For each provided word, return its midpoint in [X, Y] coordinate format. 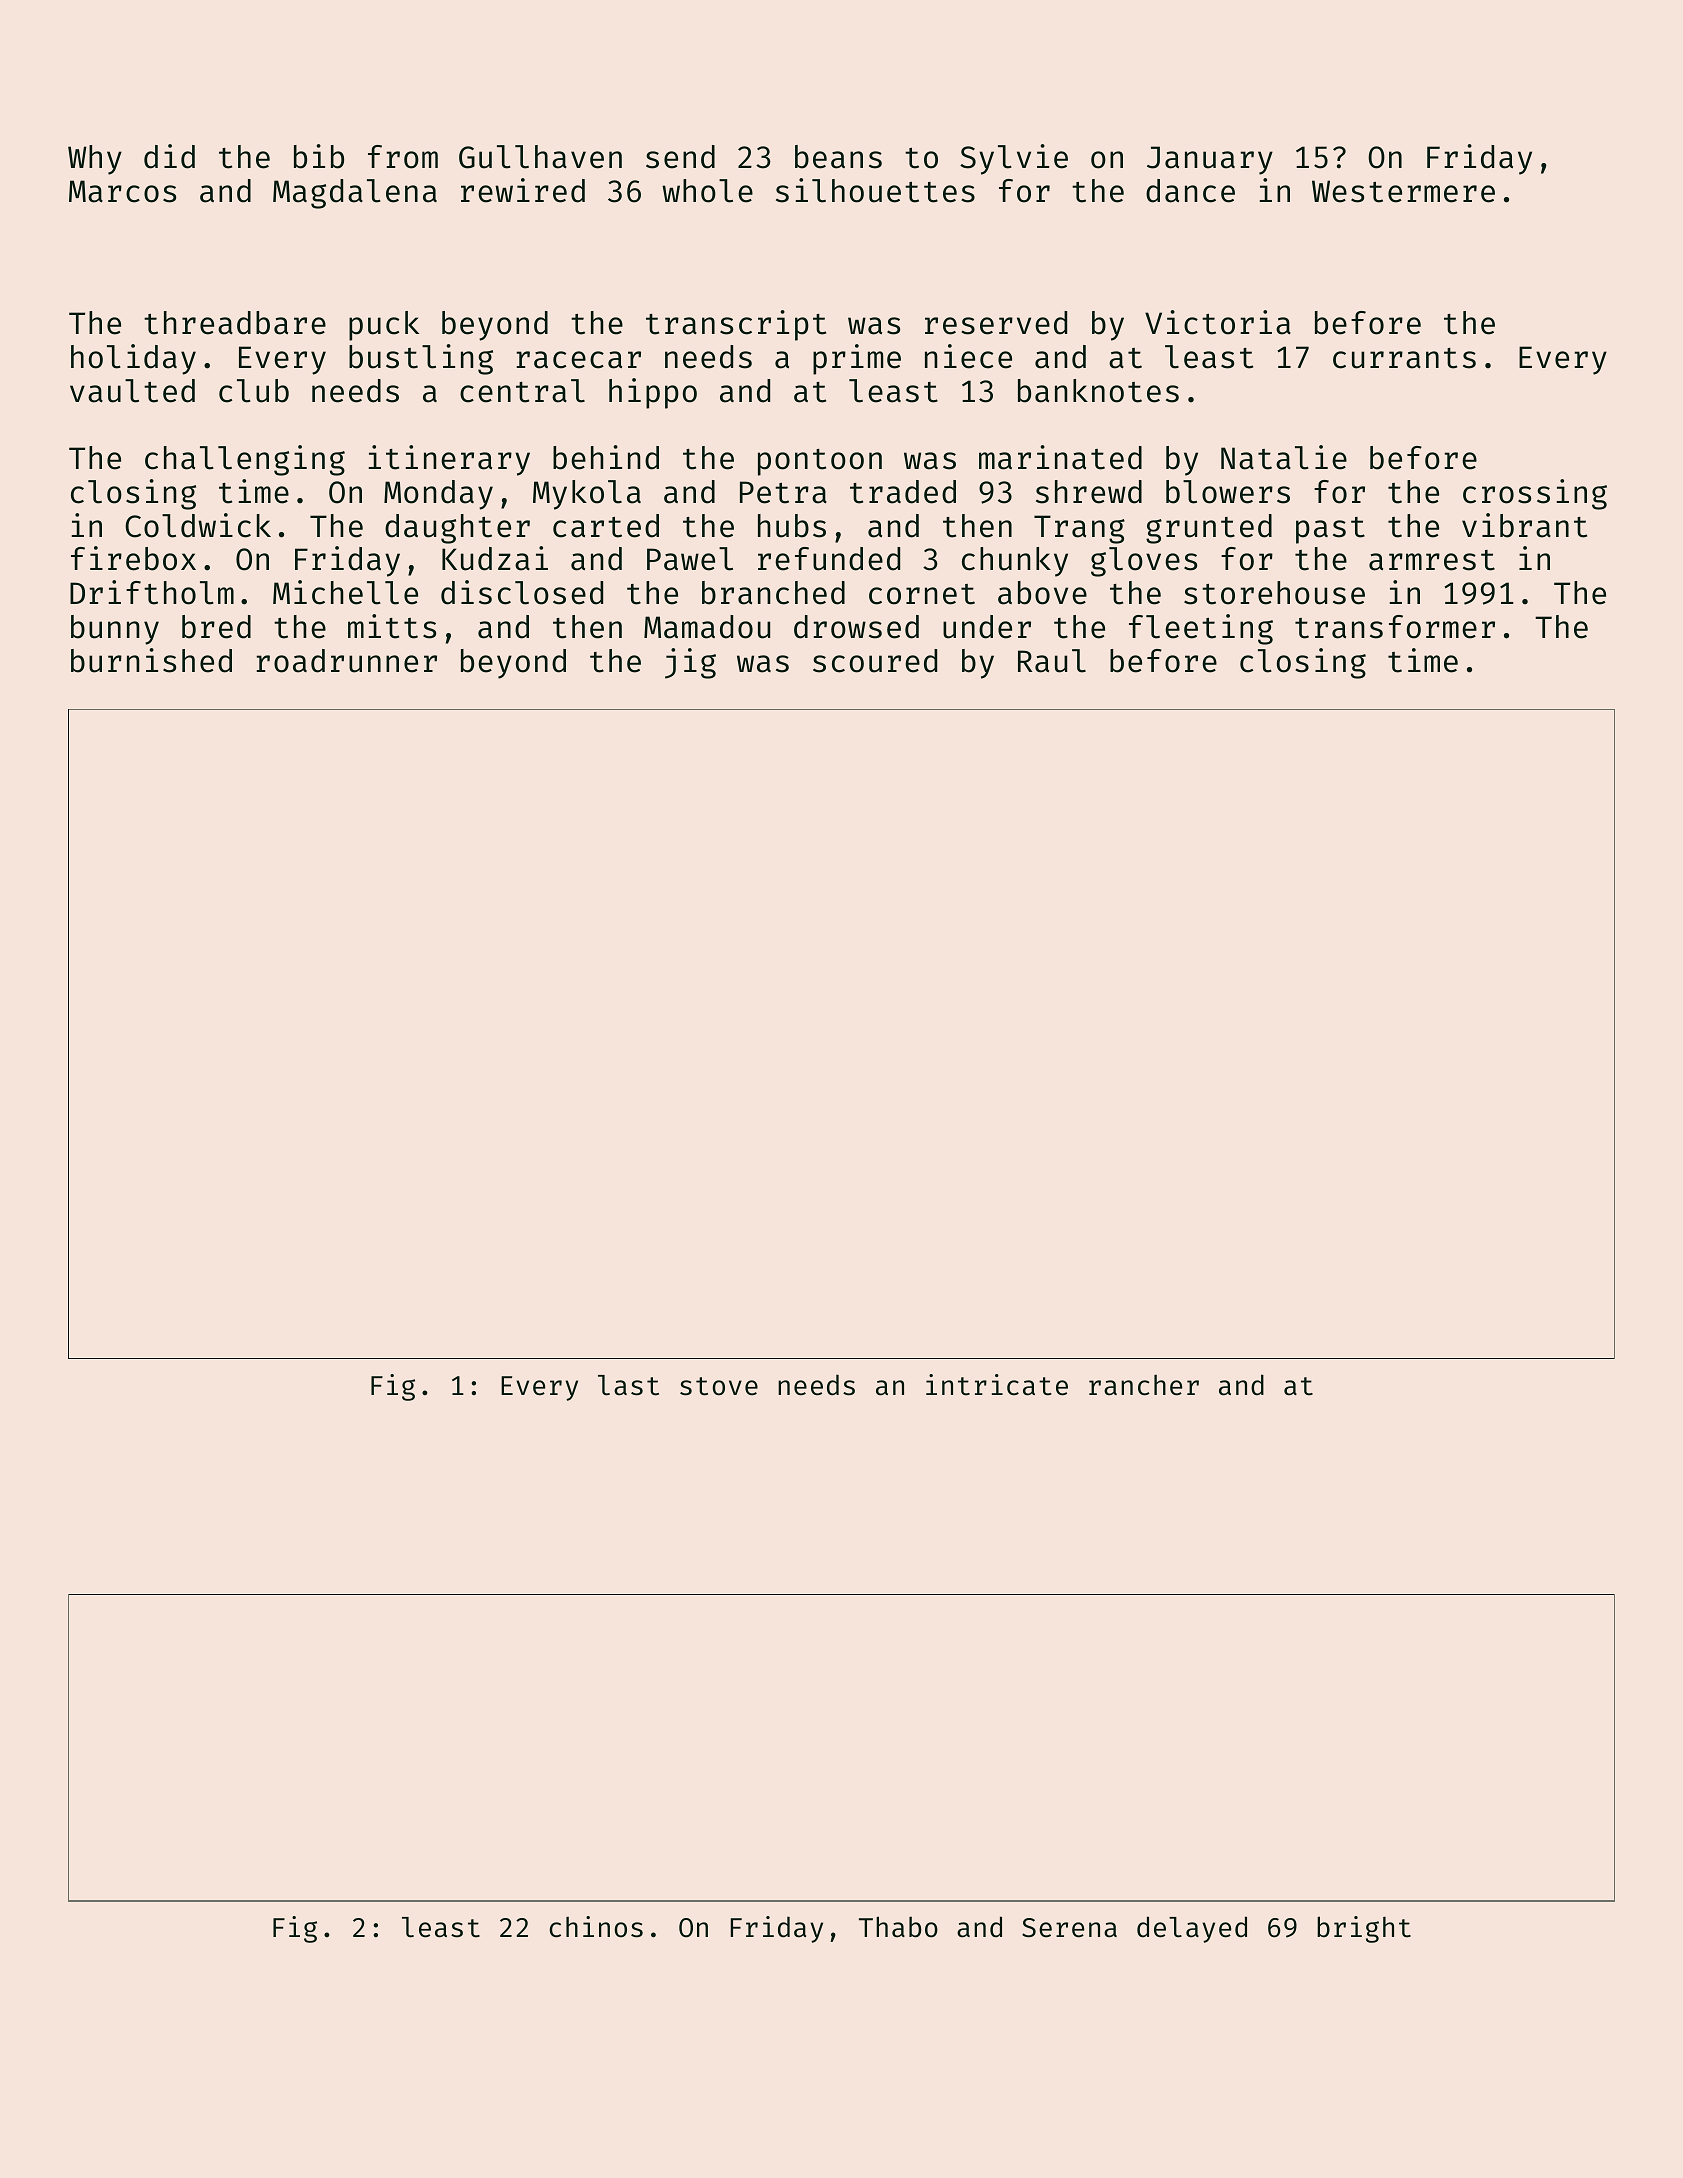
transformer [1395, 627]
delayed [1192, 1929]
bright [1364, 1929]
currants [1404, 358]
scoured [875, 661]
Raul [1052, 661]
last [628, 1385]
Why [95, 160]
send [680, 157]
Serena [1069, 1928]
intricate [997, 1385]
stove [719, 1386]
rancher [1144, 1385]
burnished [151, 660]
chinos [596, 1927]
